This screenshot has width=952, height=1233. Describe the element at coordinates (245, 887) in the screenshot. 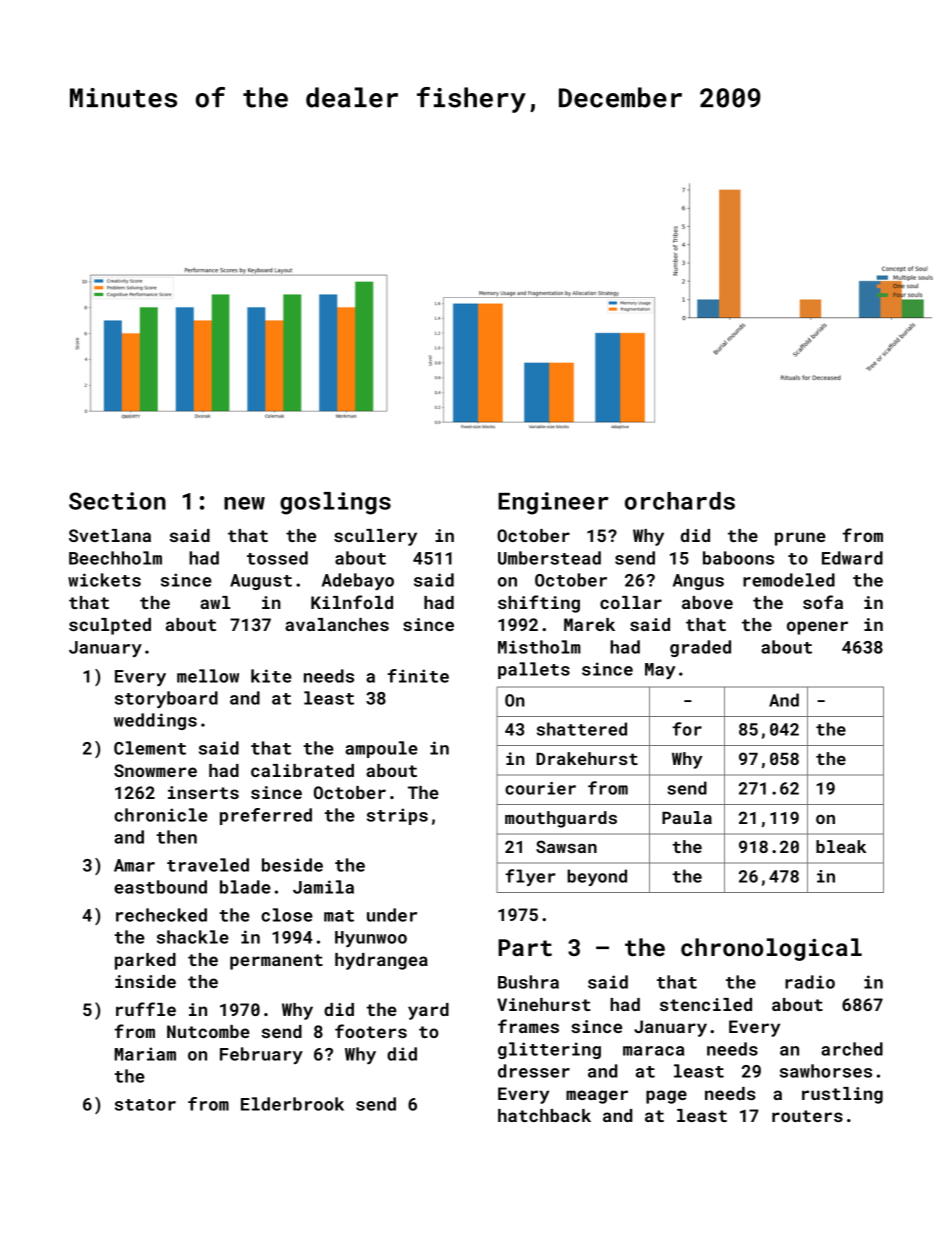

I see `blade` at that location.
